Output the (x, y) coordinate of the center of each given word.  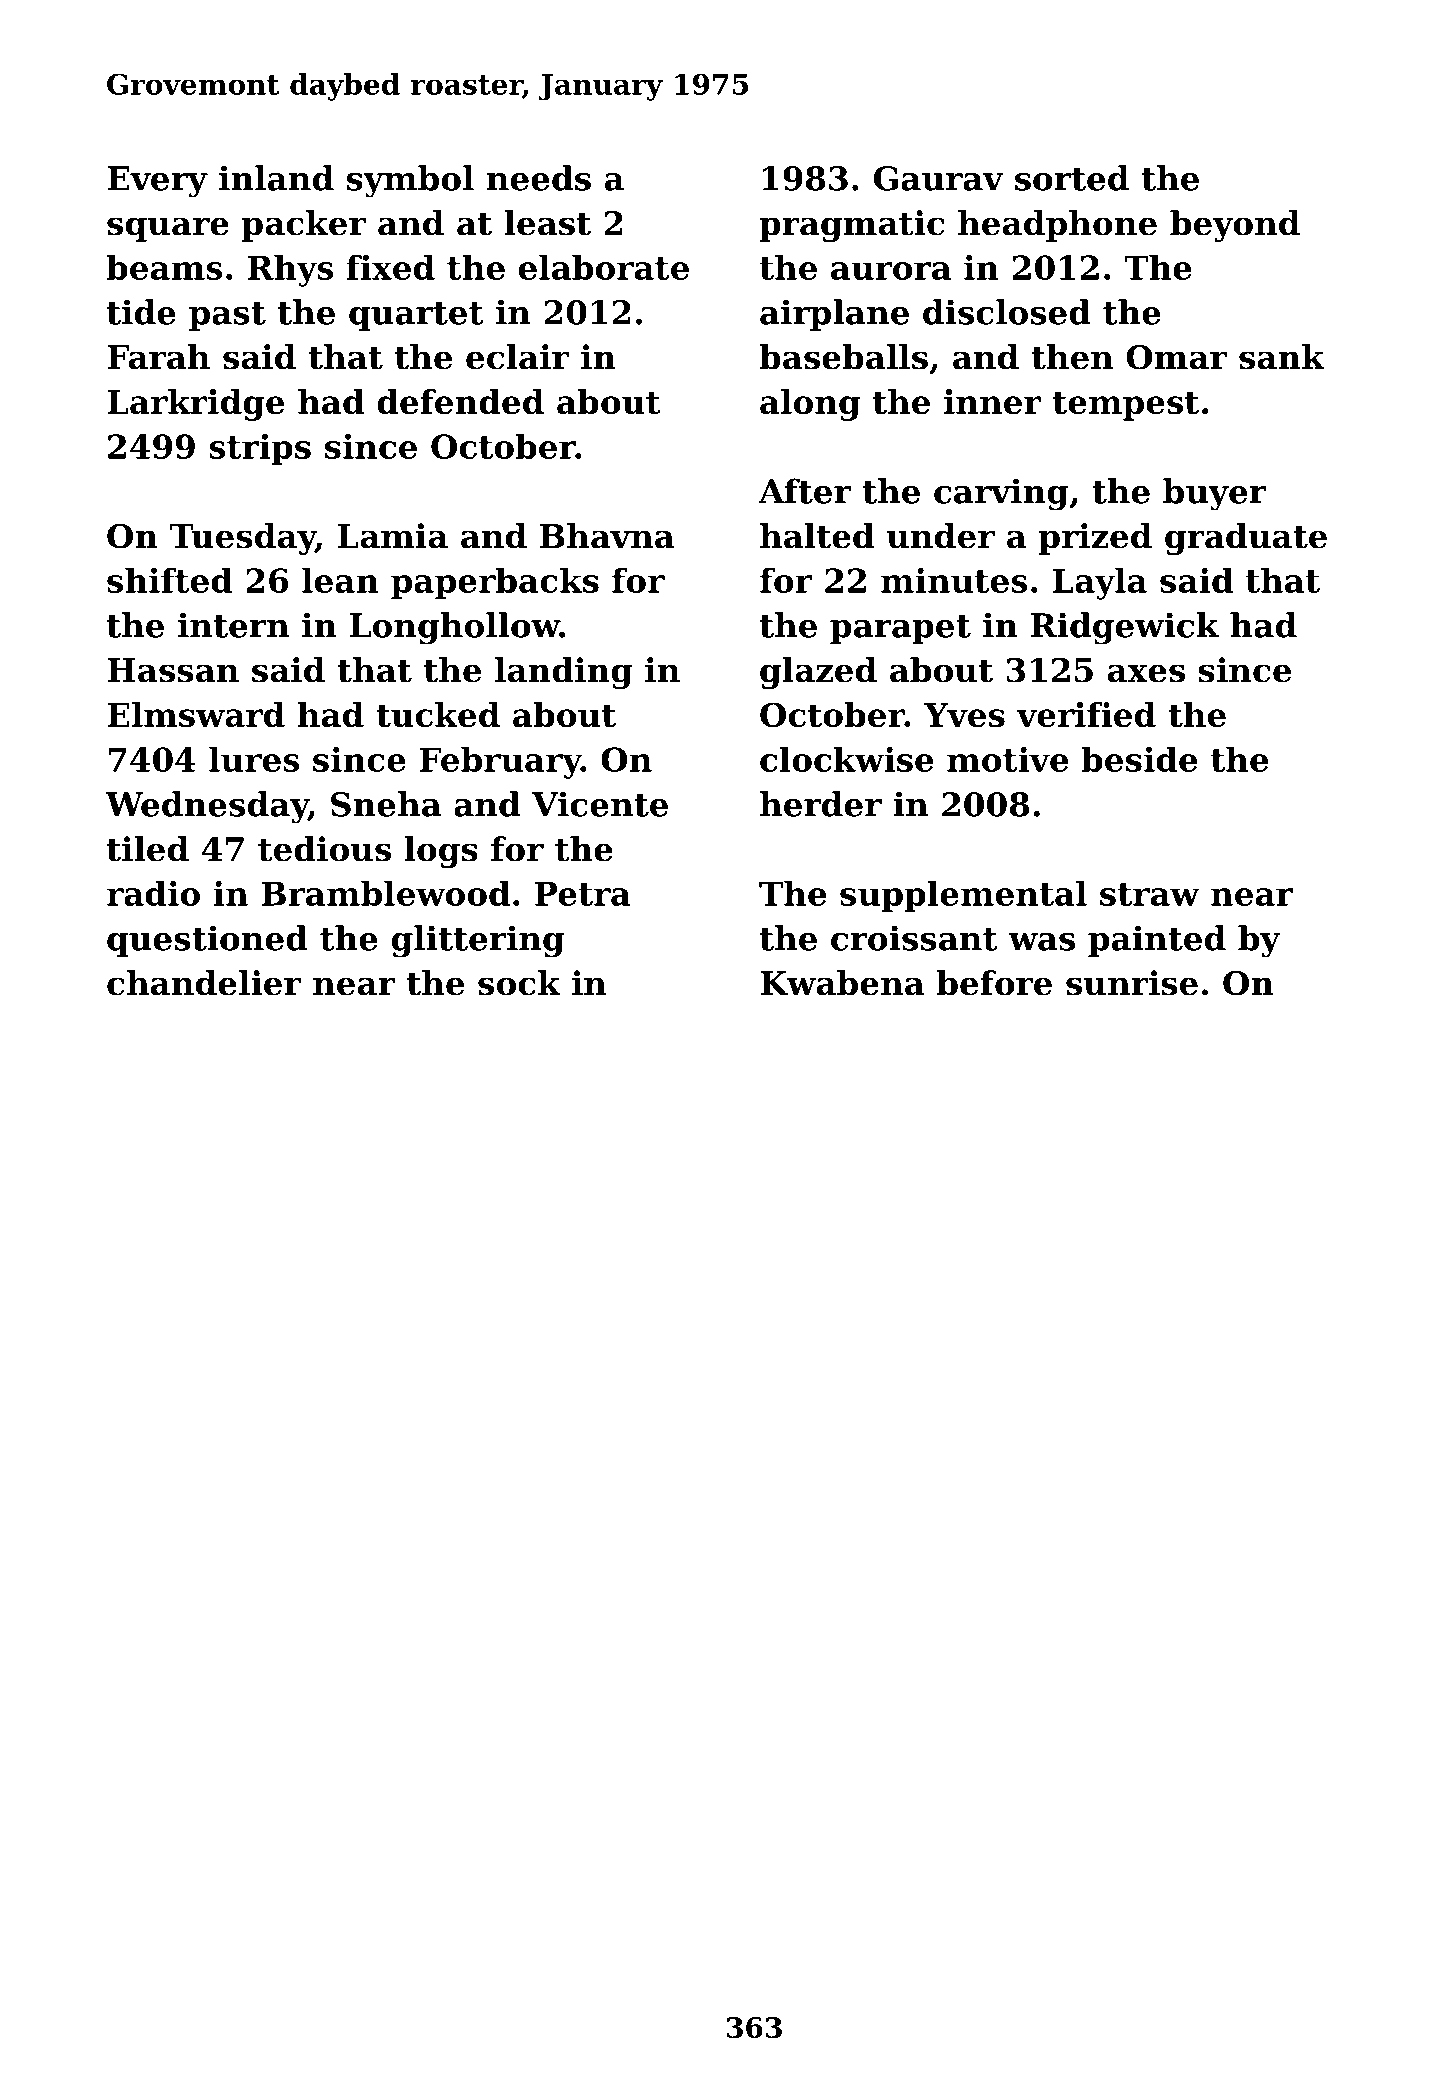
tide (141, 312)
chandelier (204, 983)
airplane (834, 315)
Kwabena (842, 983)
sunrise (1132, 983)
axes (1146, 673)
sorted (1072, 178)
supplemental (963, 897)
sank (1282, 357)
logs (441, 852)
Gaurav (939, 178)
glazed (818, 673)
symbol (410, 181)
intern (233, 625)
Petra (583, 893)
